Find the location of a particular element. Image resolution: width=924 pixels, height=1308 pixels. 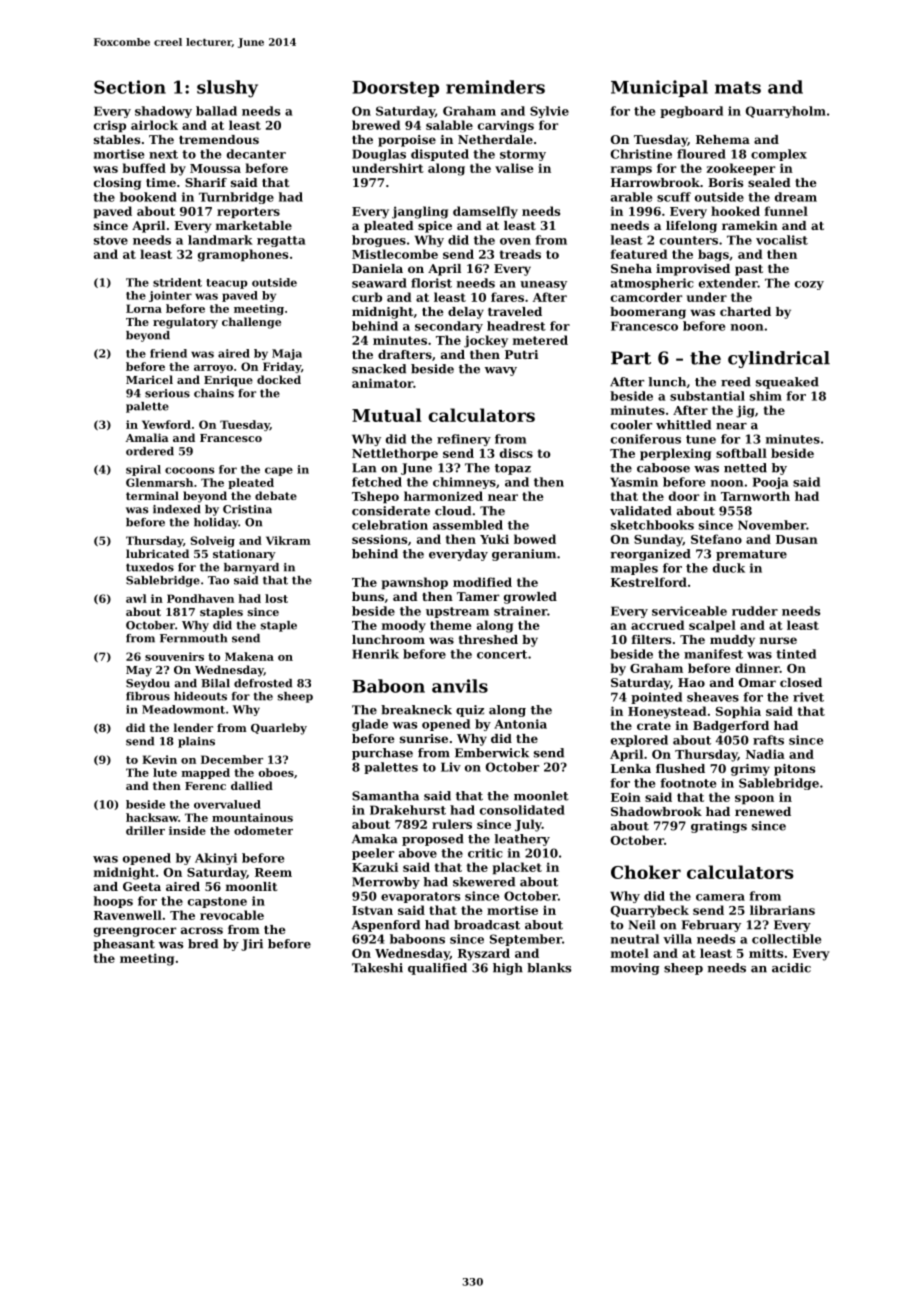

floured is located at coordinates (701, 154).
